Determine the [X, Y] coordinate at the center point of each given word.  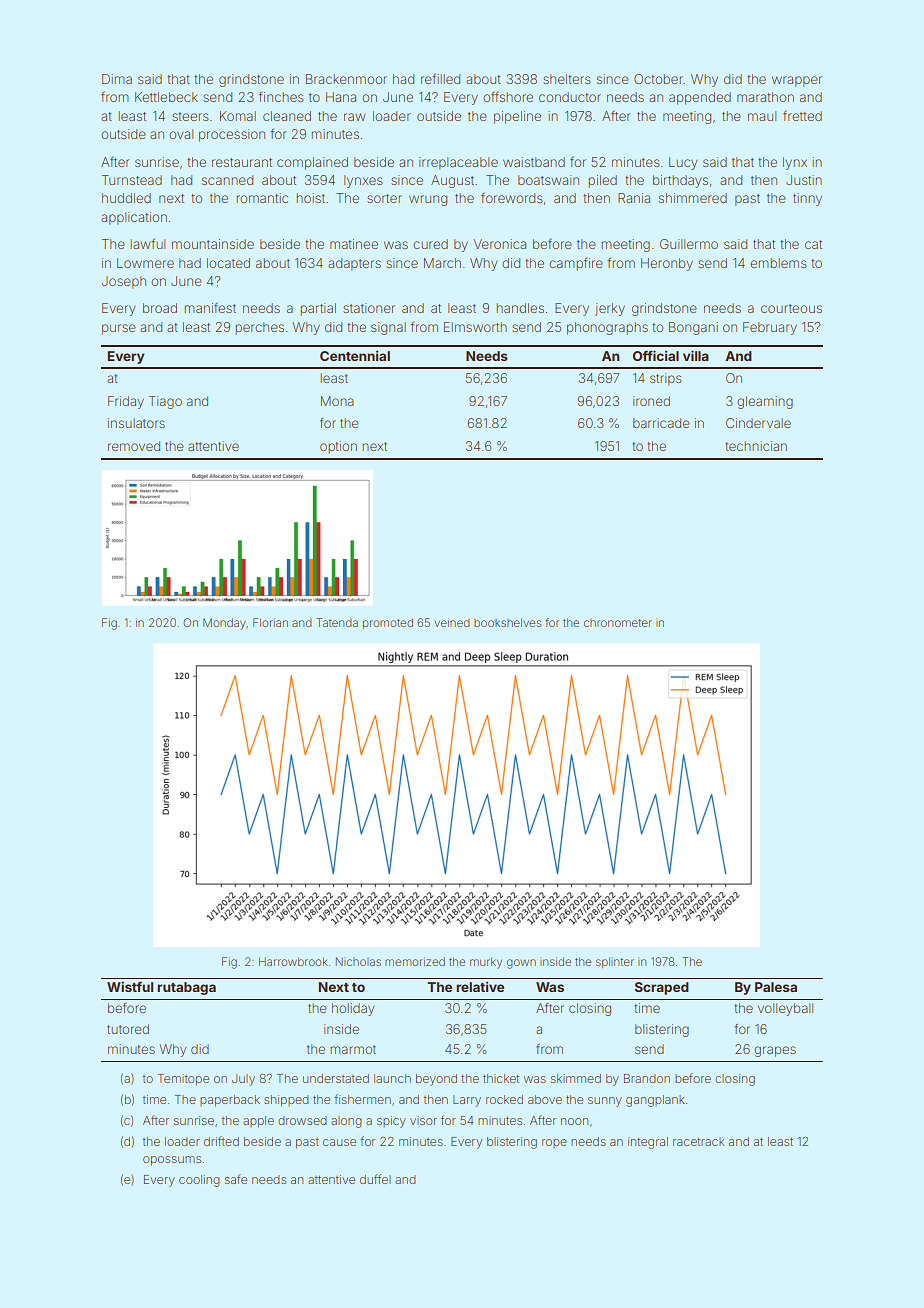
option [338, 447]
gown [521, 964]
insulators [136, 423]
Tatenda [337, 622]
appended [700, 98]
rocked [504, 1099]
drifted [221, 1141]
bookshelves [507, 622]
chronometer [618, 623]
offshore [508, 96]
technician [756, 446]
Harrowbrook [293, 961]
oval [181, 134]
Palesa [776, 987]
